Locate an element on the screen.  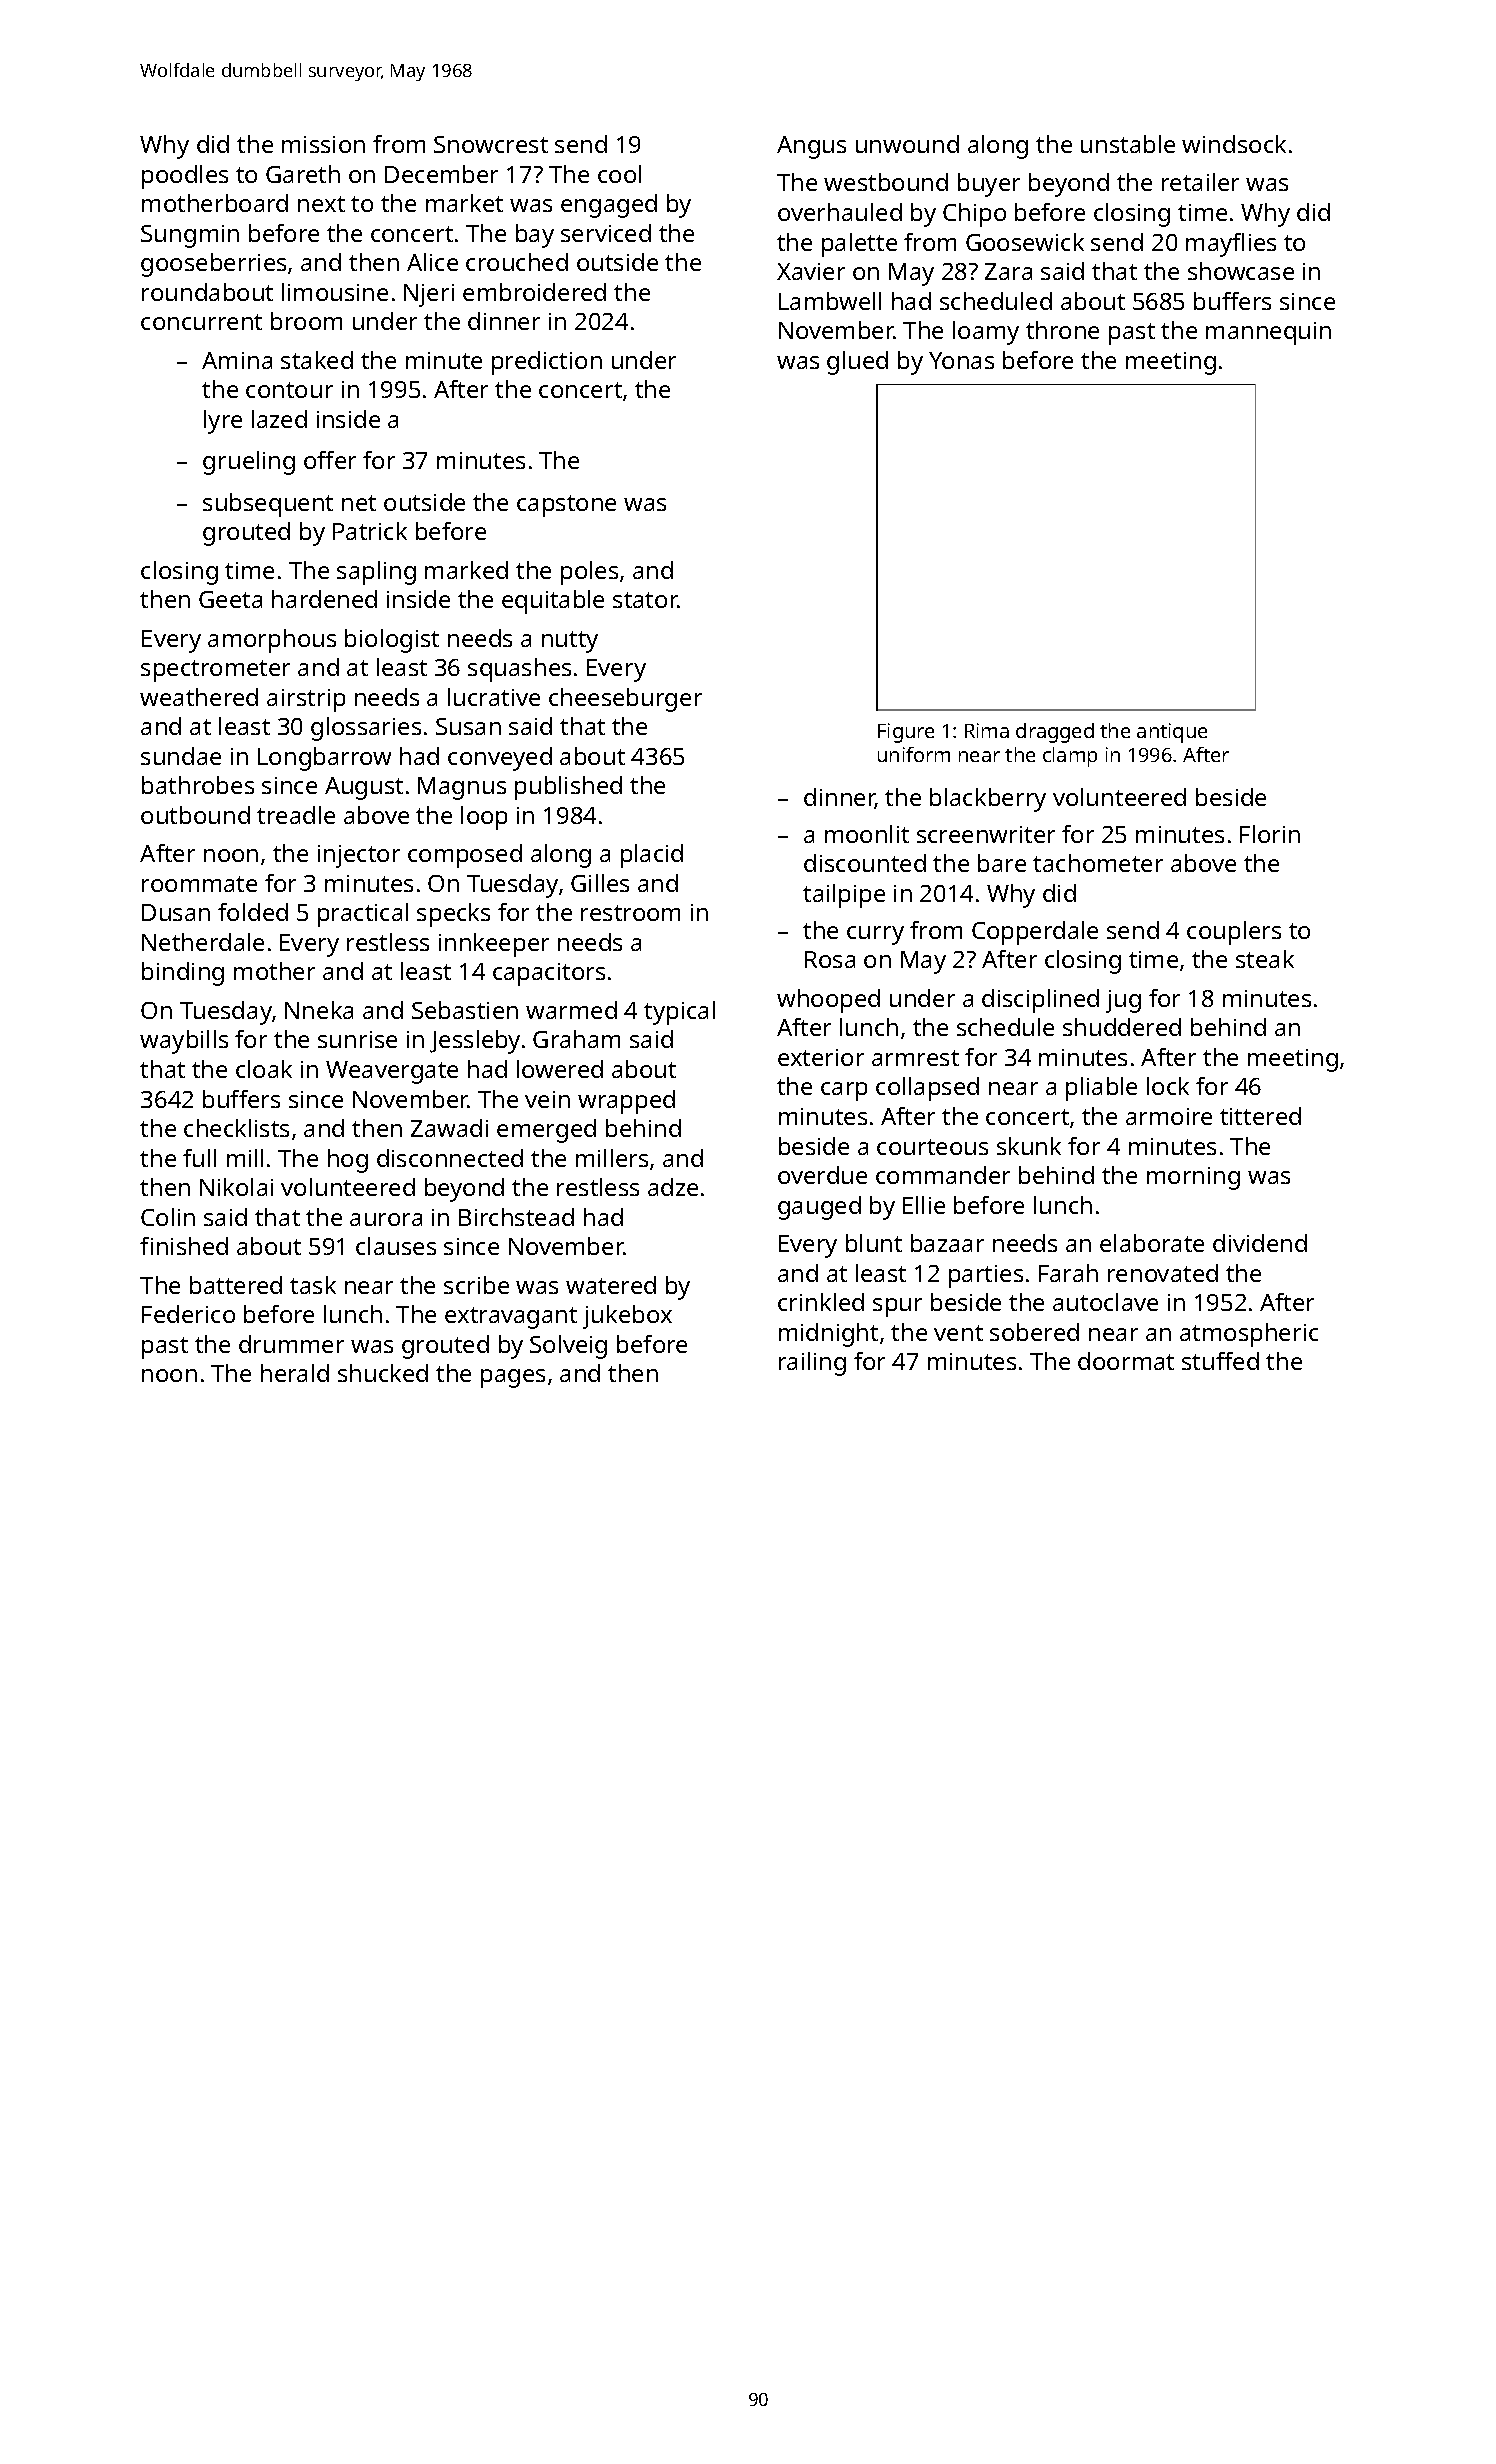
doormat is located at coordinates (1126, 1361).
